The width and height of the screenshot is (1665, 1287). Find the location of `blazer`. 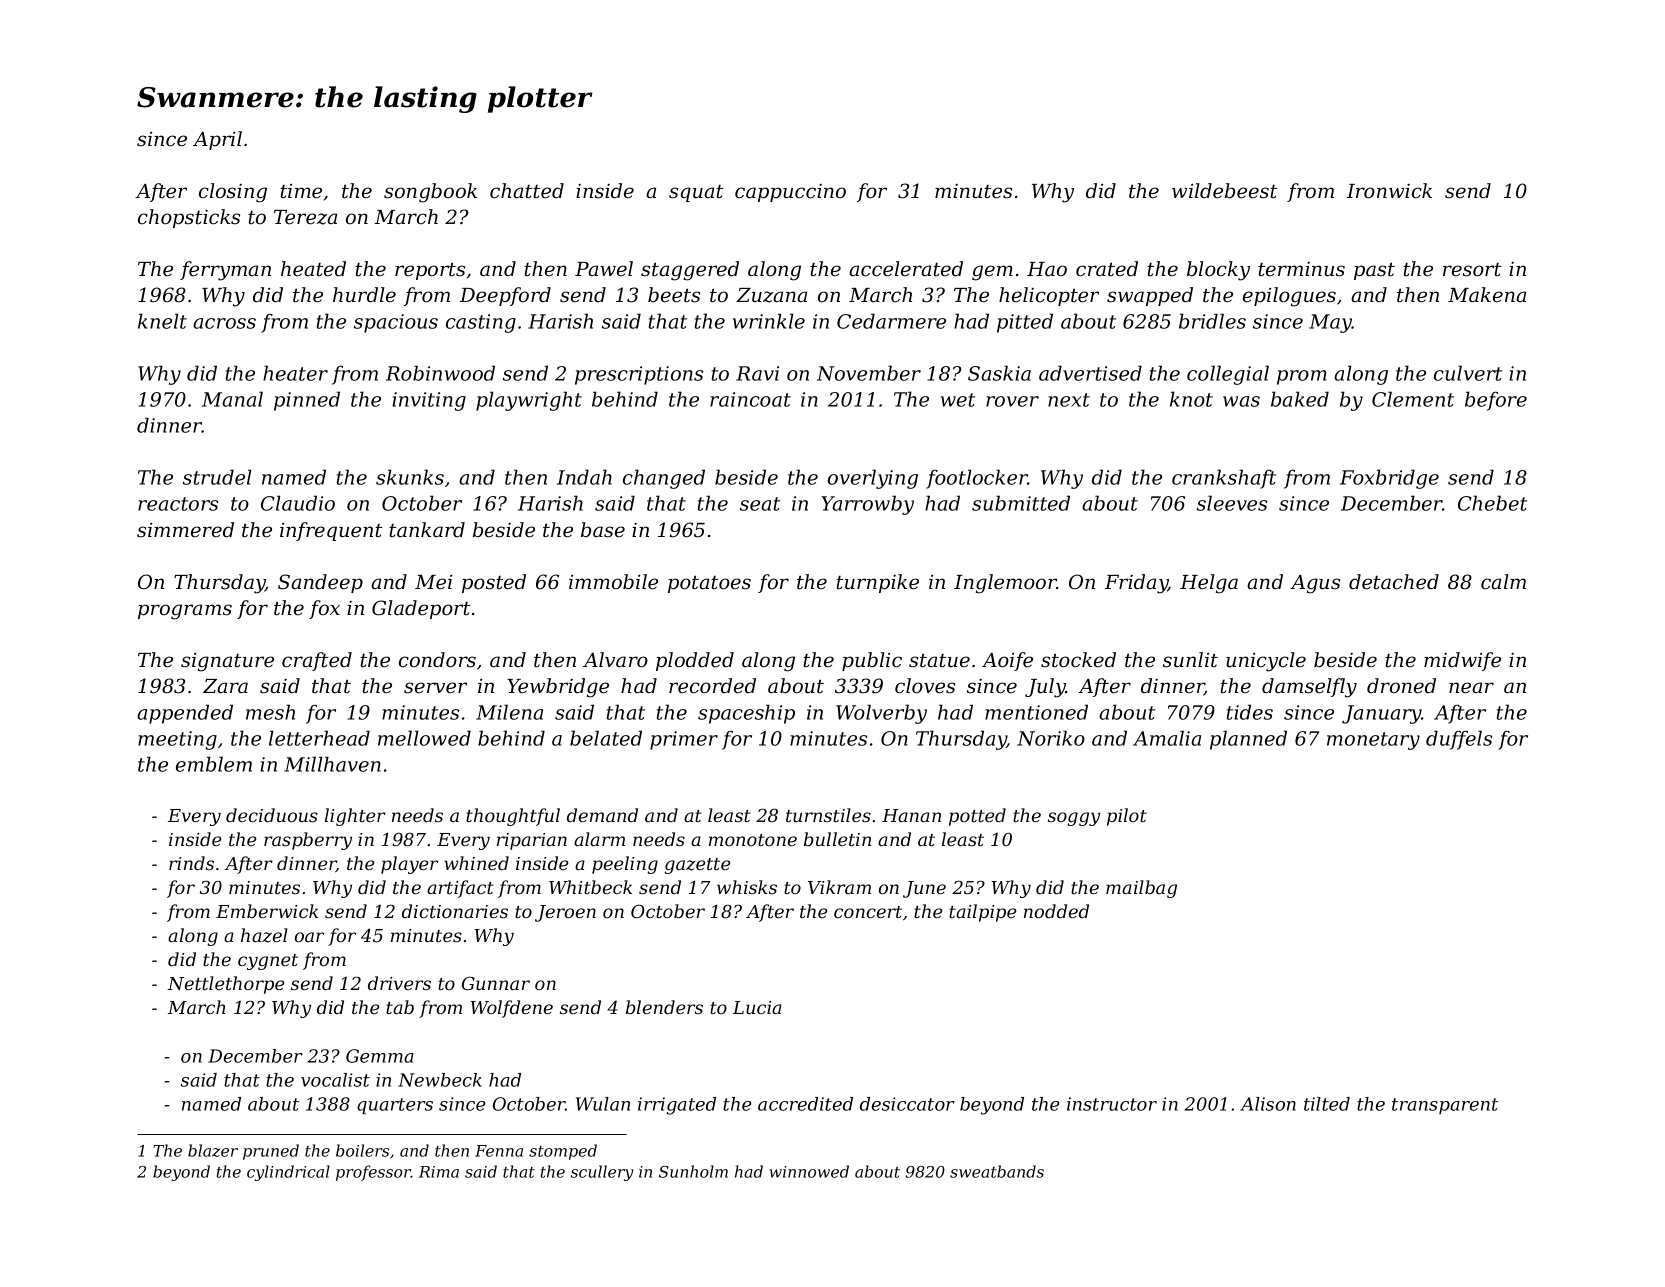

blazer is located at coordinates (213, 1150).
